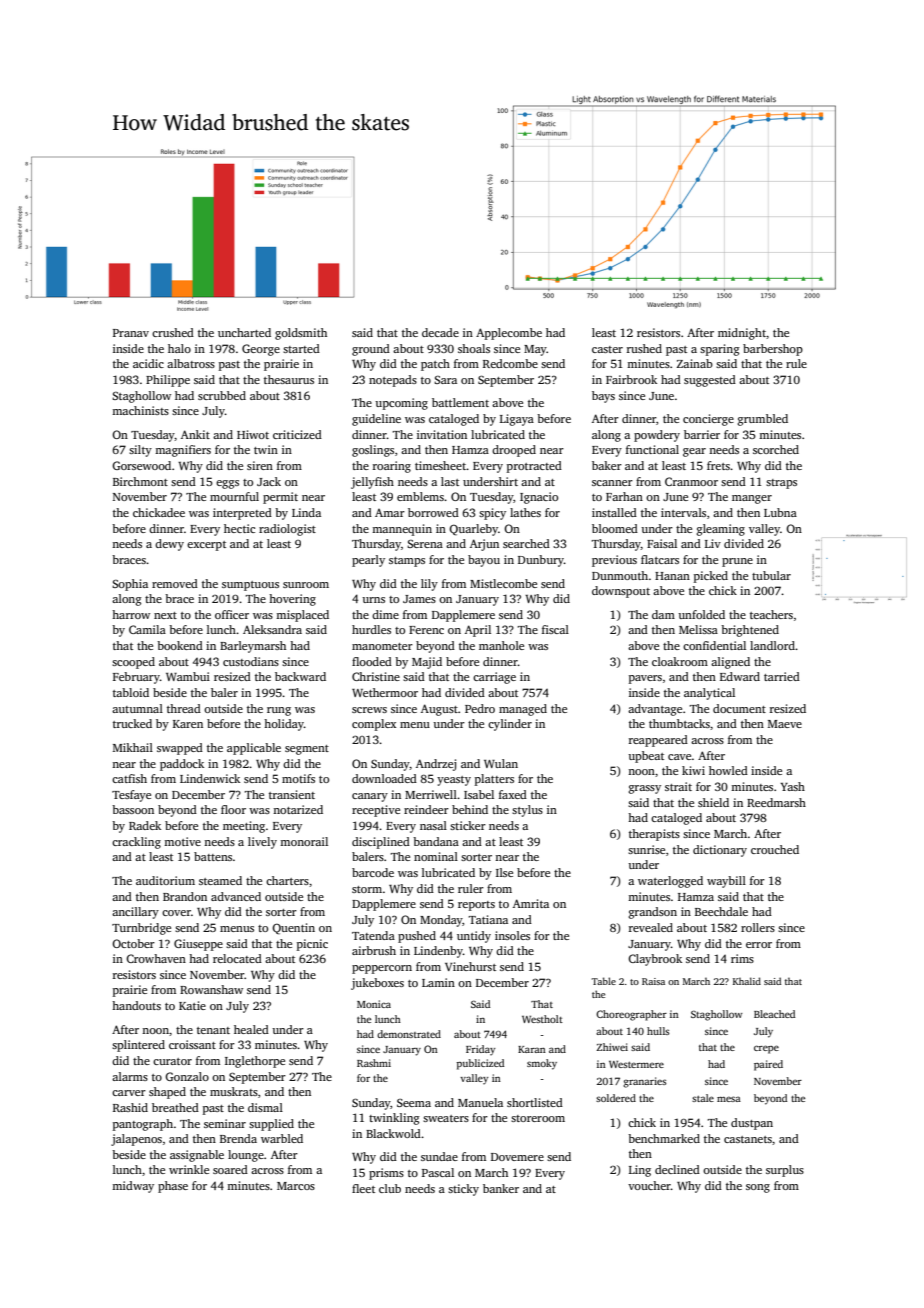  I want to click on Crowhaven, so click(156, 958).
